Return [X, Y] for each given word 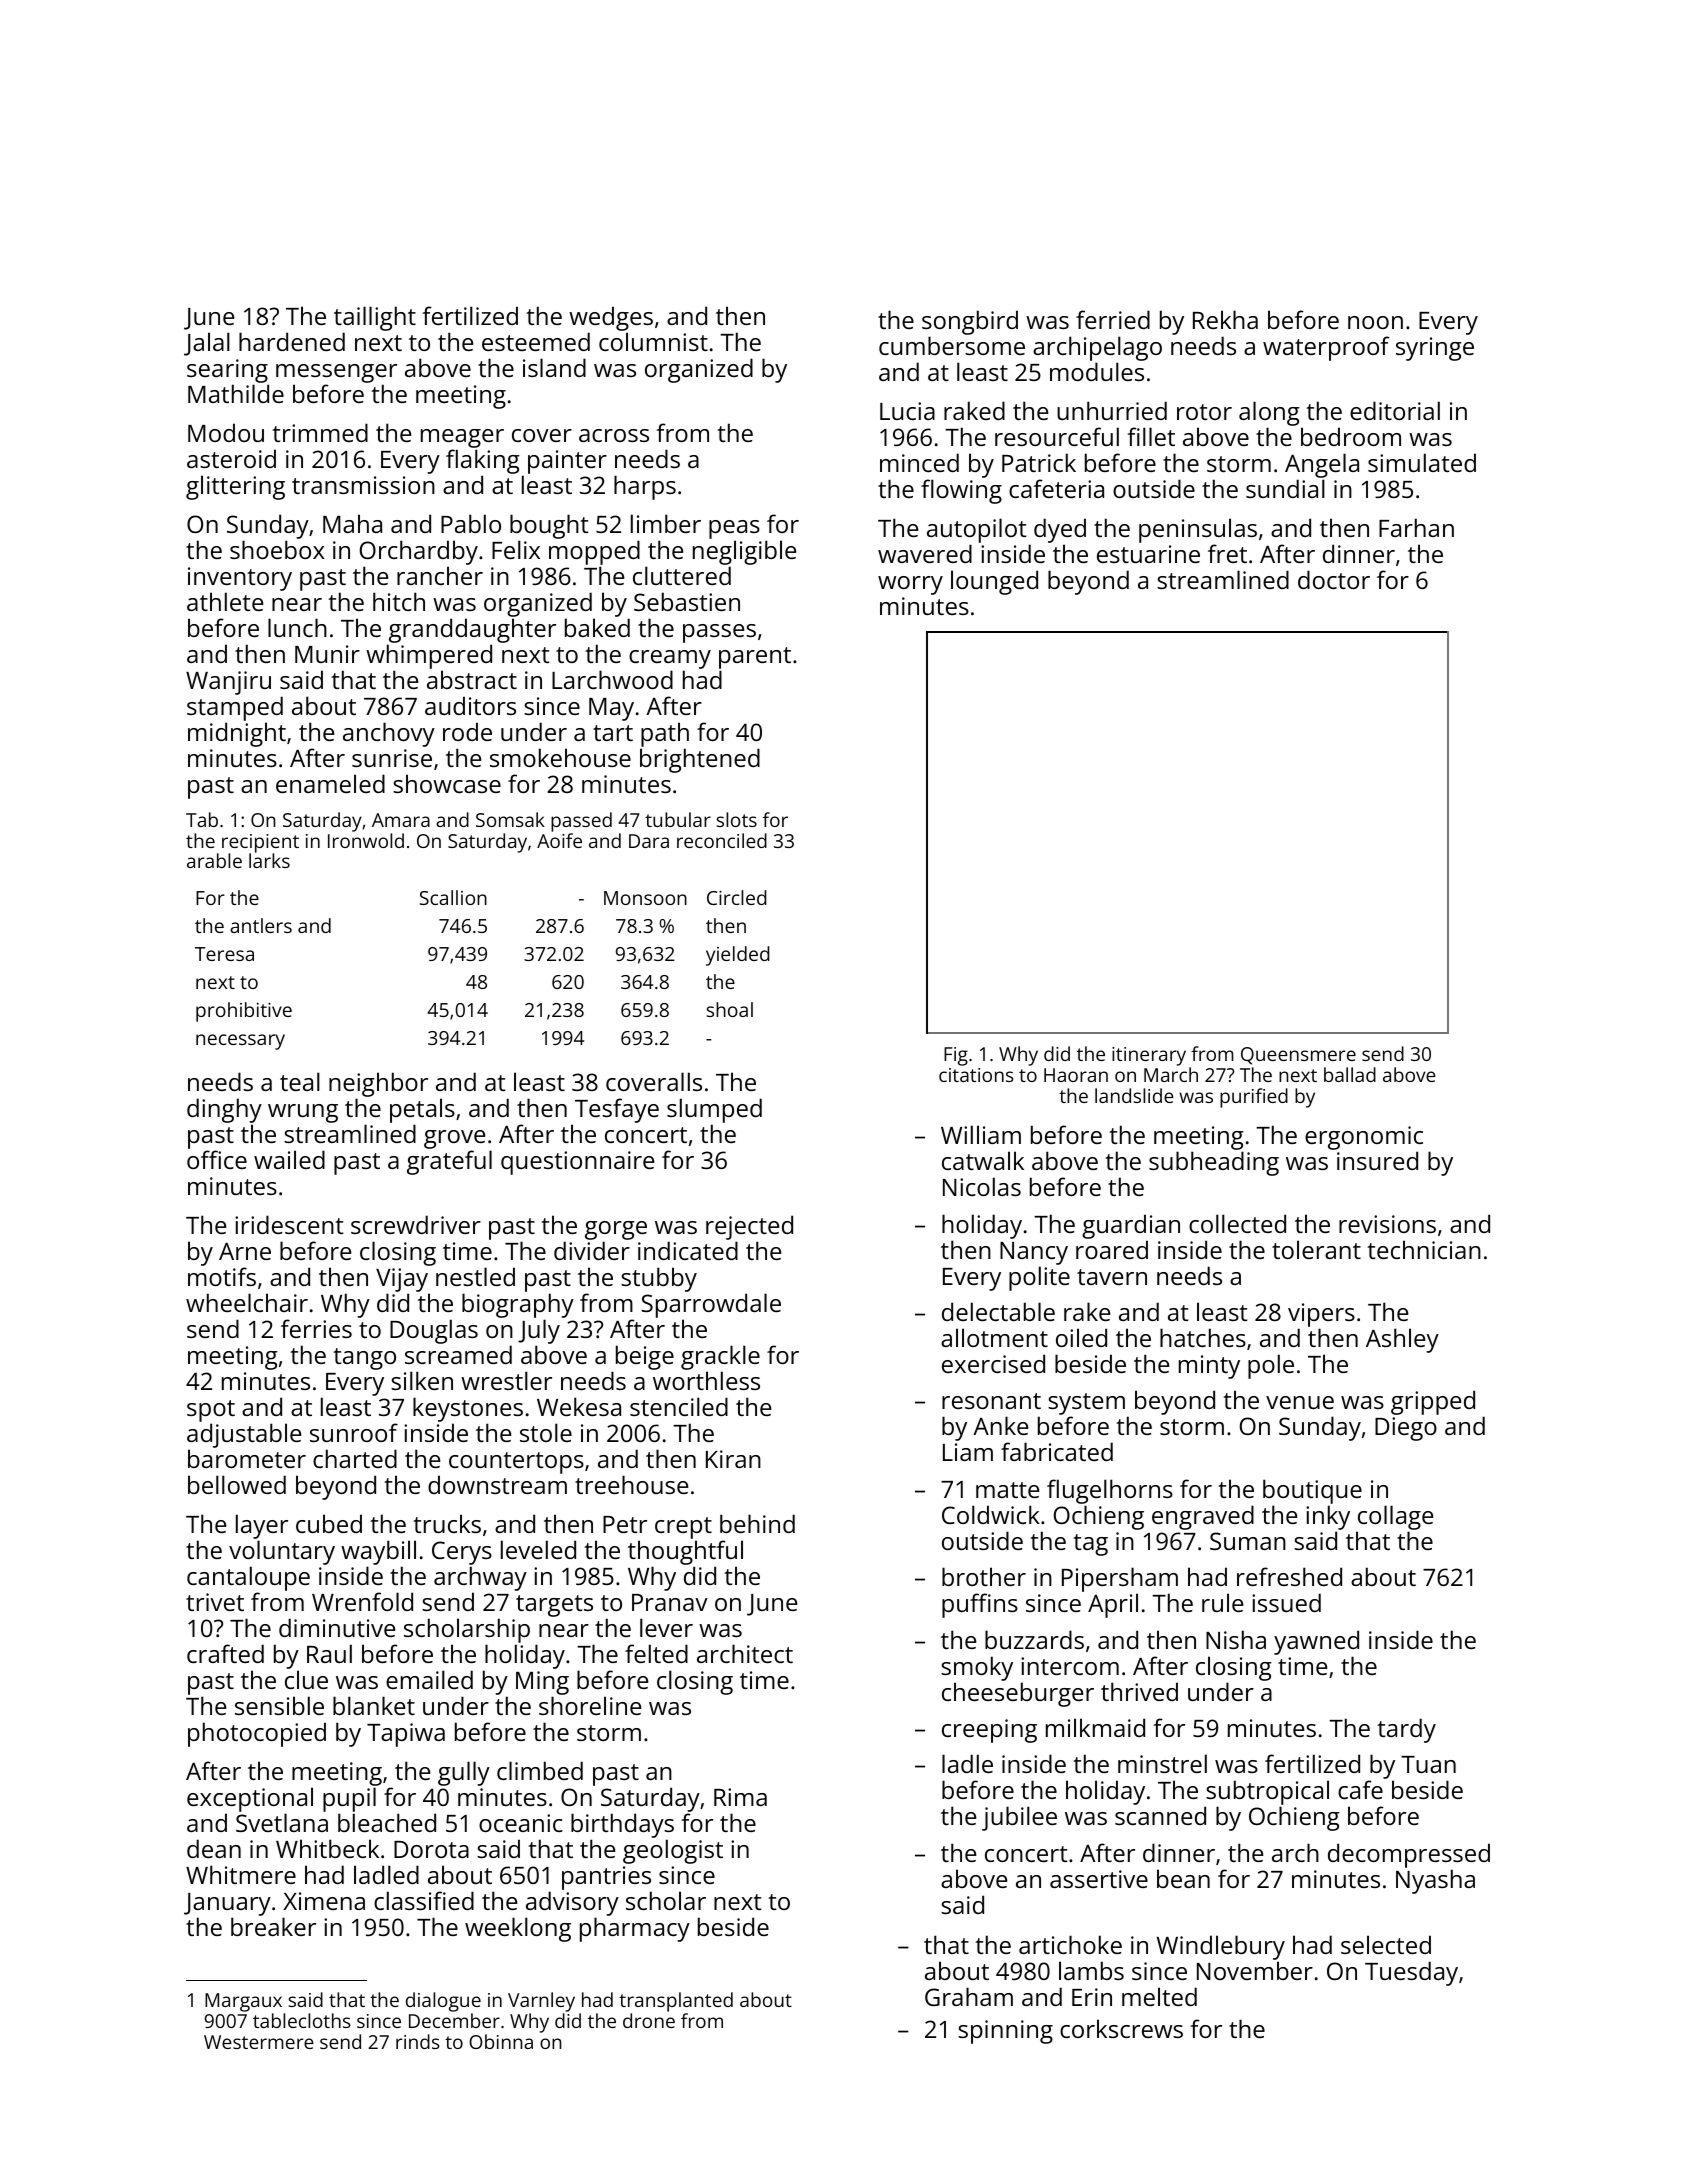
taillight [375, 318]
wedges [611, 318]
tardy [1407, 1730]
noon [1375, 322]
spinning [1005, 2032]
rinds [418, 2041]
